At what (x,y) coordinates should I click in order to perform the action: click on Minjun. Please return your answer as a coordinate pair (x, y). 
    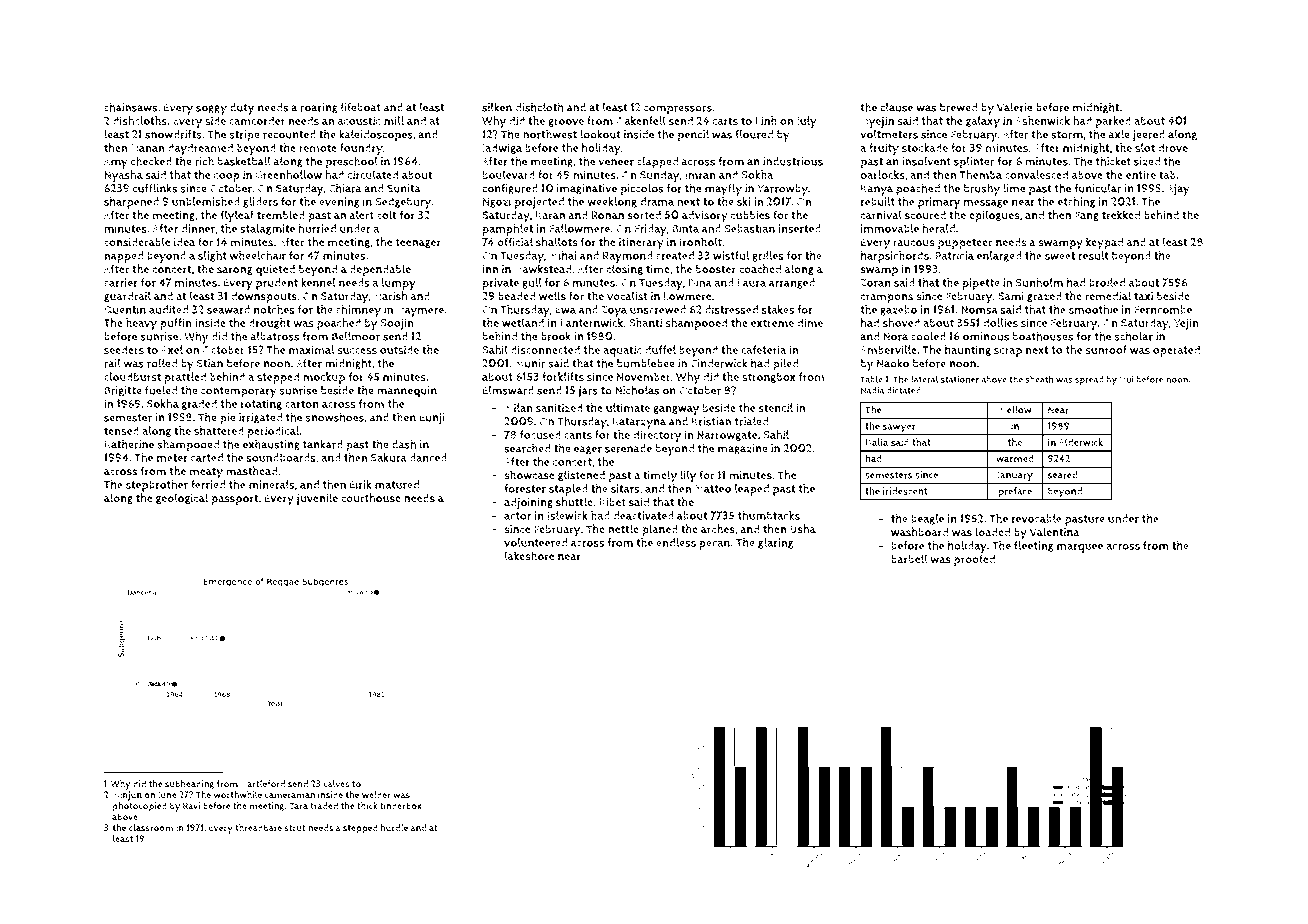
    Looking at the image, I should click on (127, 796).
